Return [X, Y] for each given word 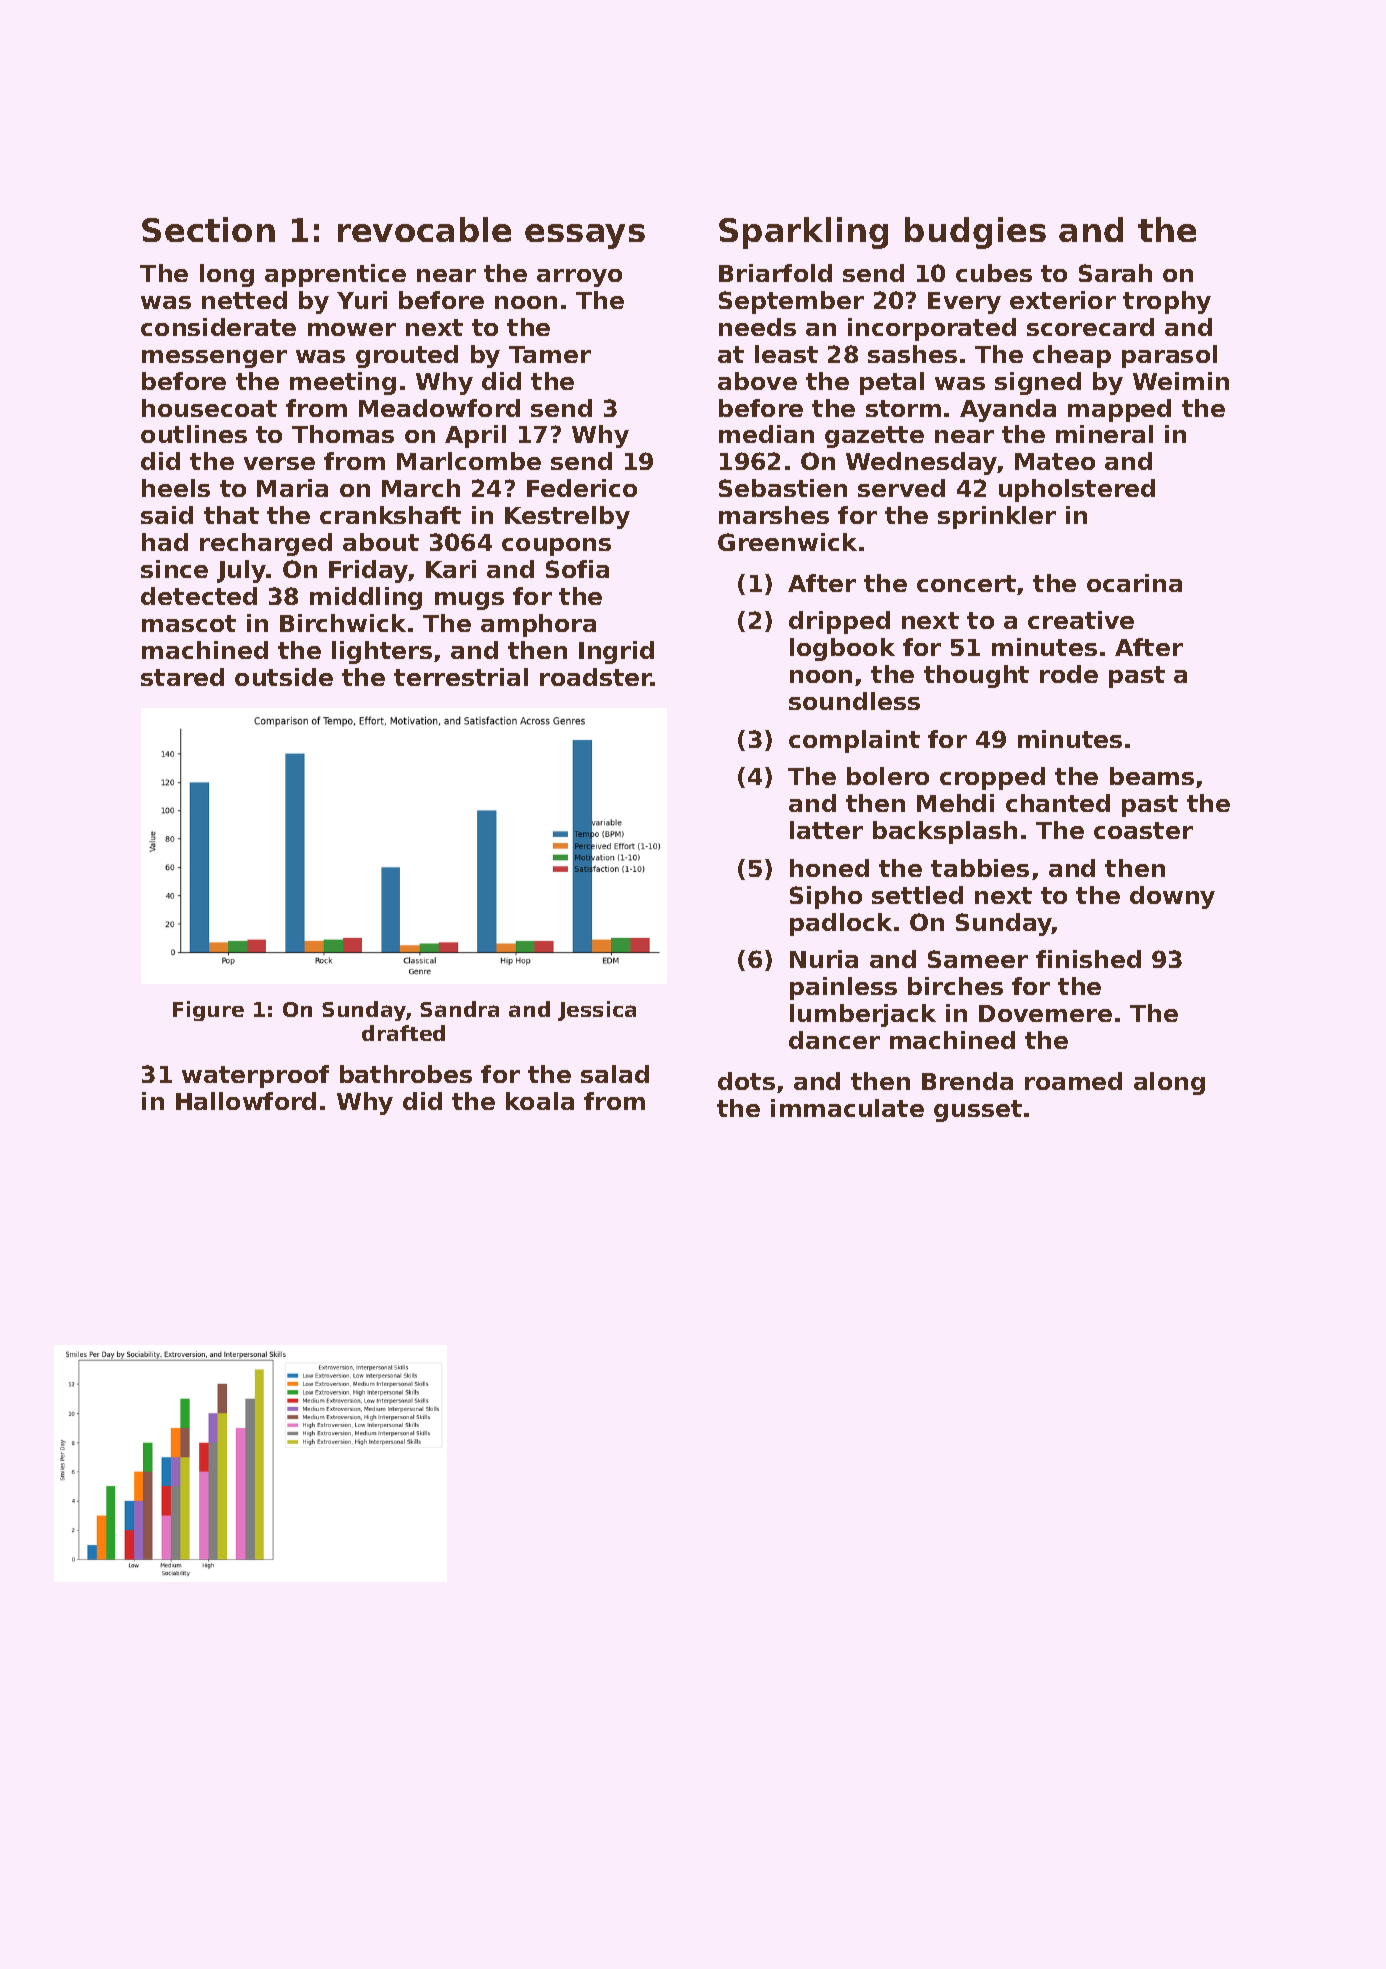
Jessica [597, 1011]
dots [746, 1081]
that [231, 515]
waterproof [255, 1076]
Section [208, 229]
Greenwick [787, 542]
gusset [978, 1111]
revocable [424, 229]
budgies [975, 233]
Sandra [459, 1009]
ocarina [1134, 583]
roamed [1073, 1081]
